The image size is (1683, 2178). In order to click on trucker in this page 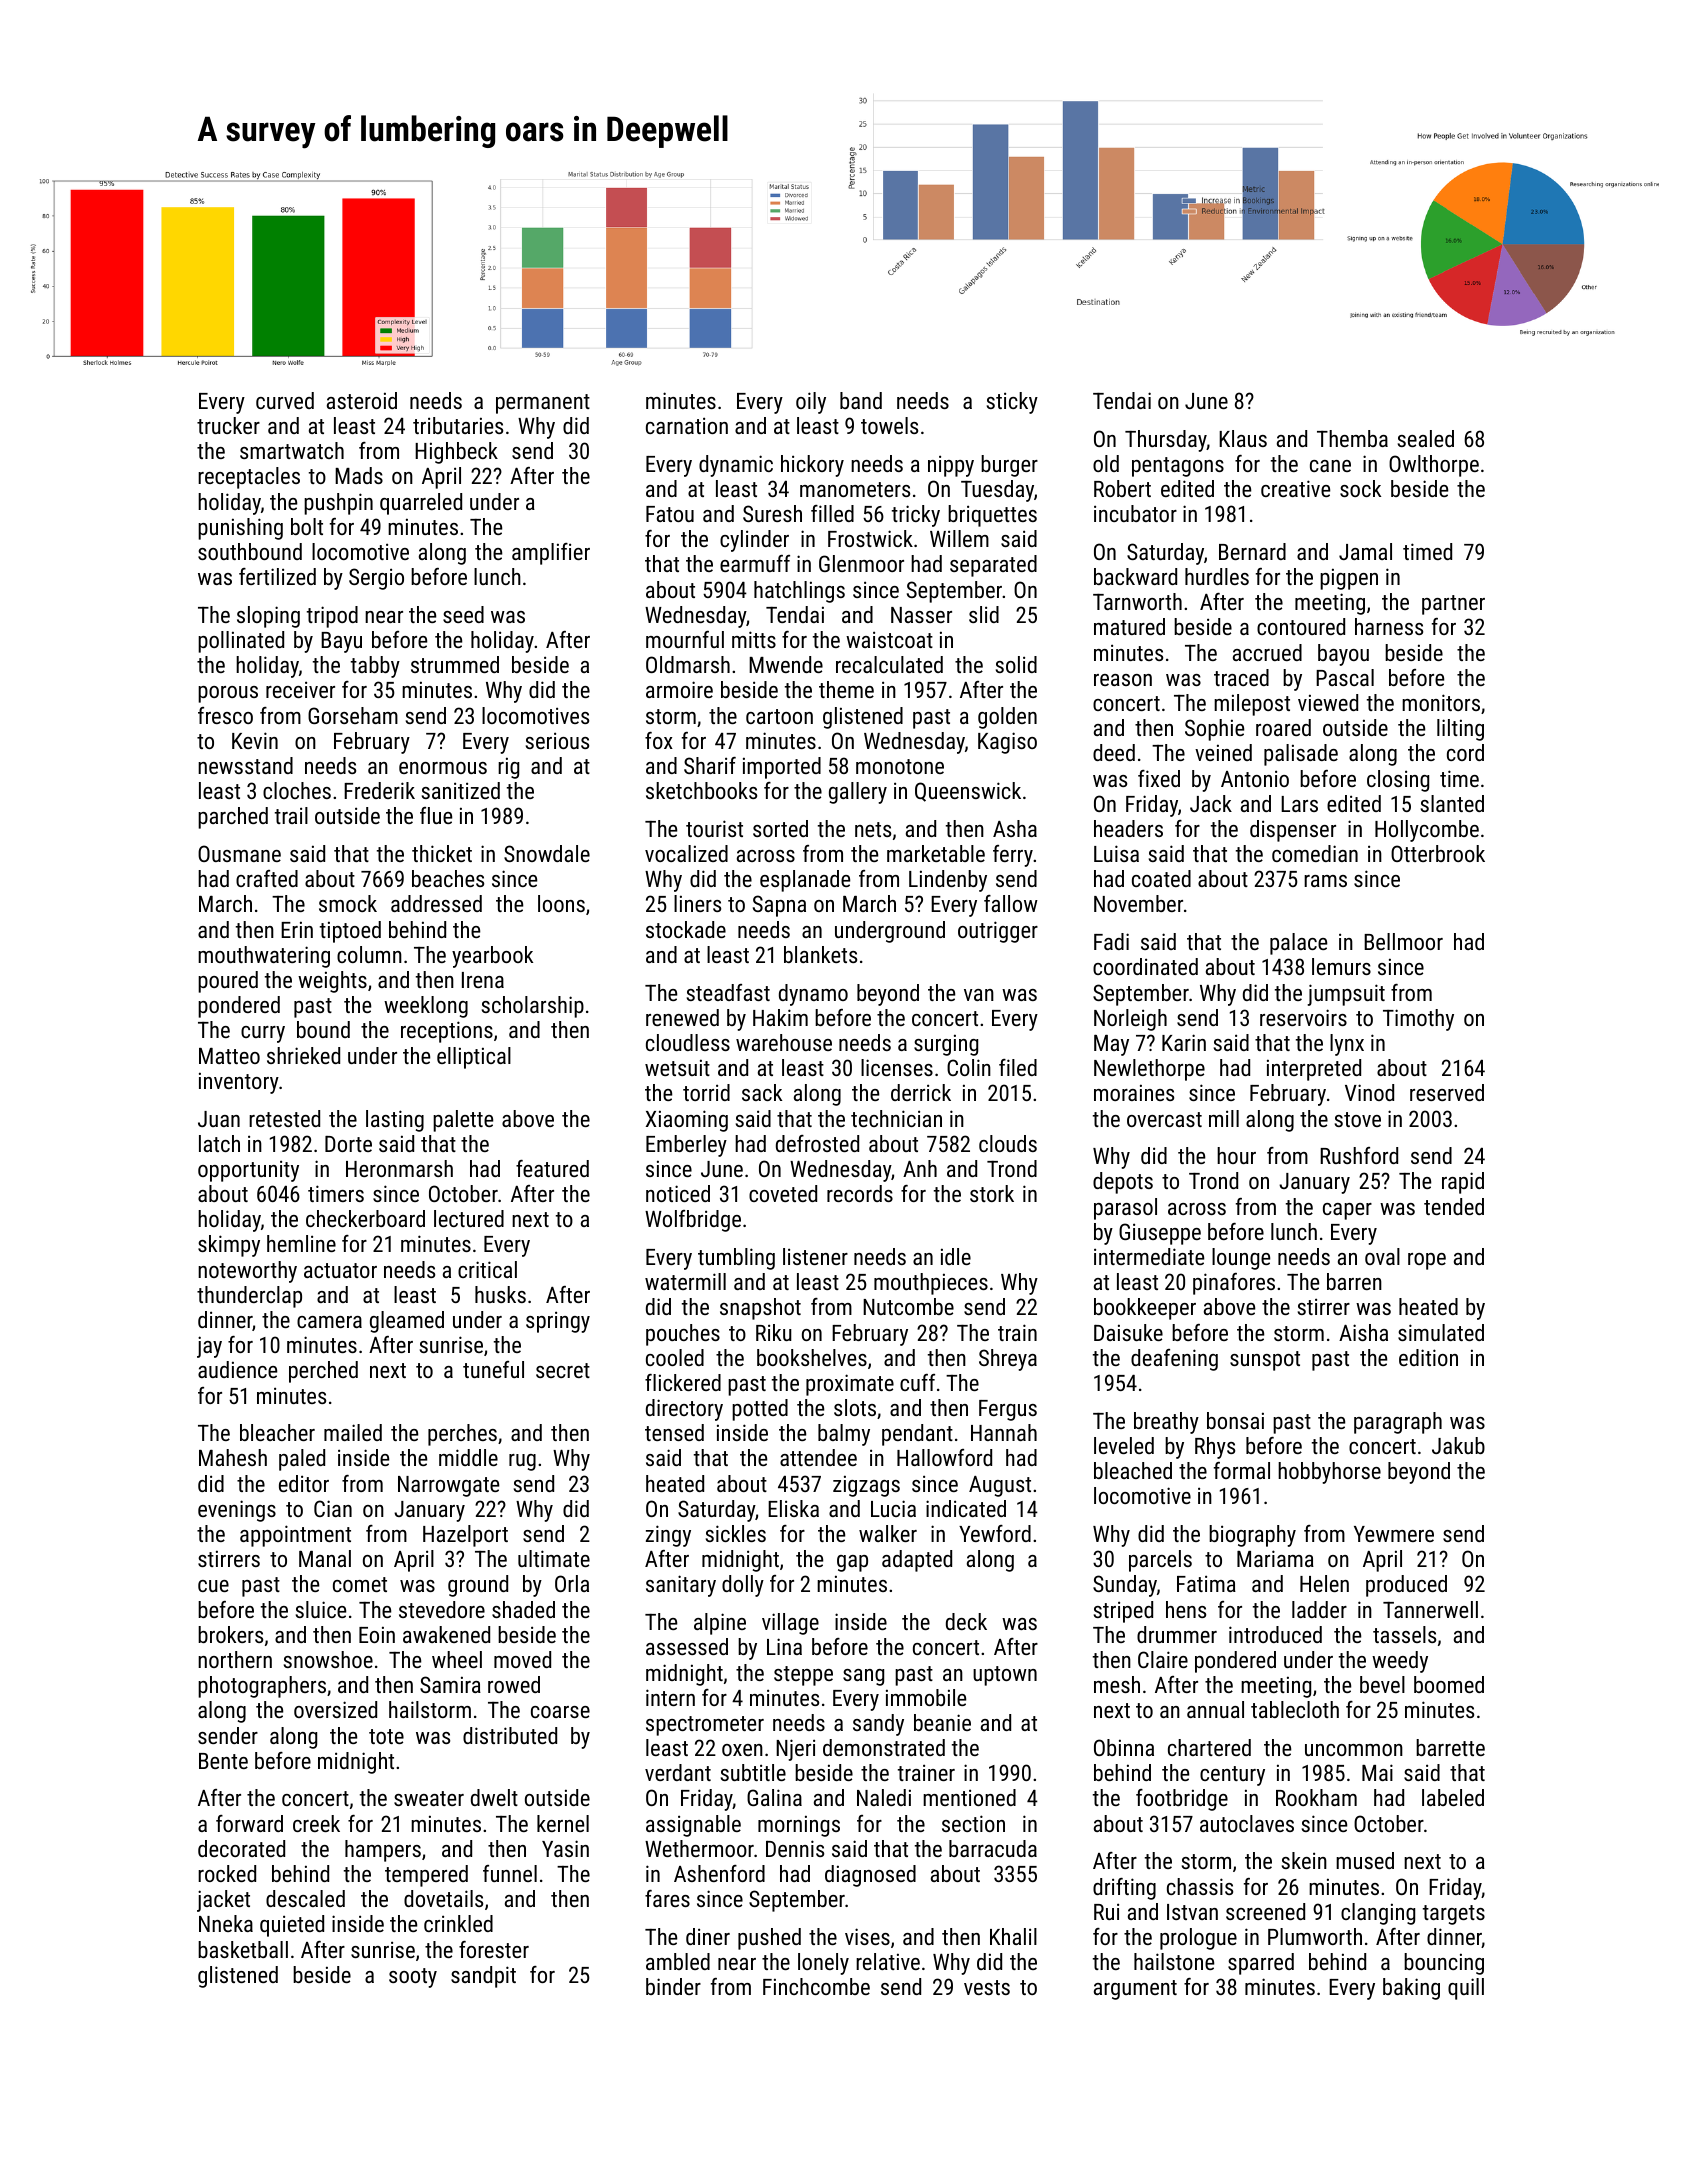, I will do `click(228, 425)`.
